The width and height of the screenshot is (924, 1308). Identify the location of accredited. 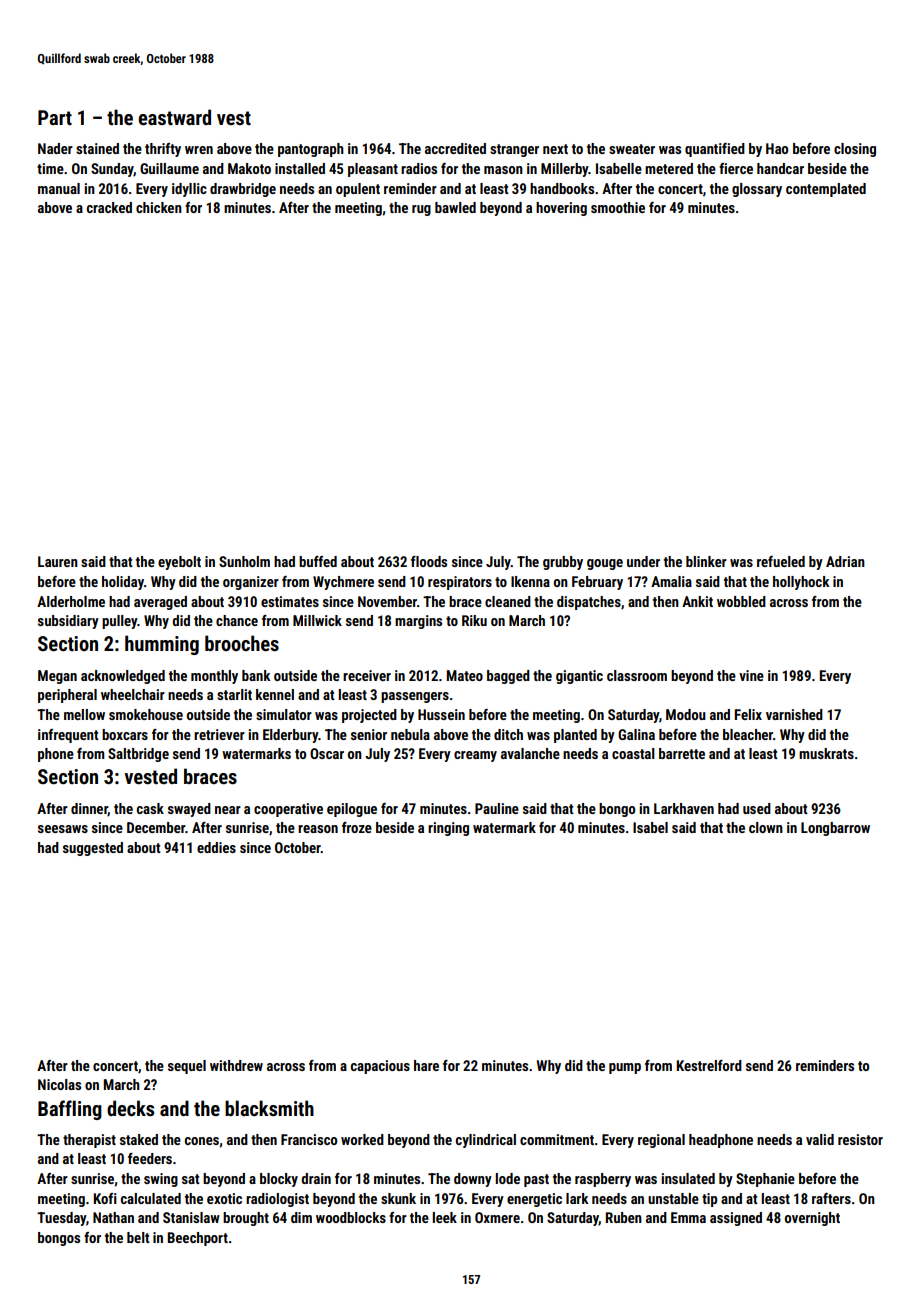
(455, 148).
